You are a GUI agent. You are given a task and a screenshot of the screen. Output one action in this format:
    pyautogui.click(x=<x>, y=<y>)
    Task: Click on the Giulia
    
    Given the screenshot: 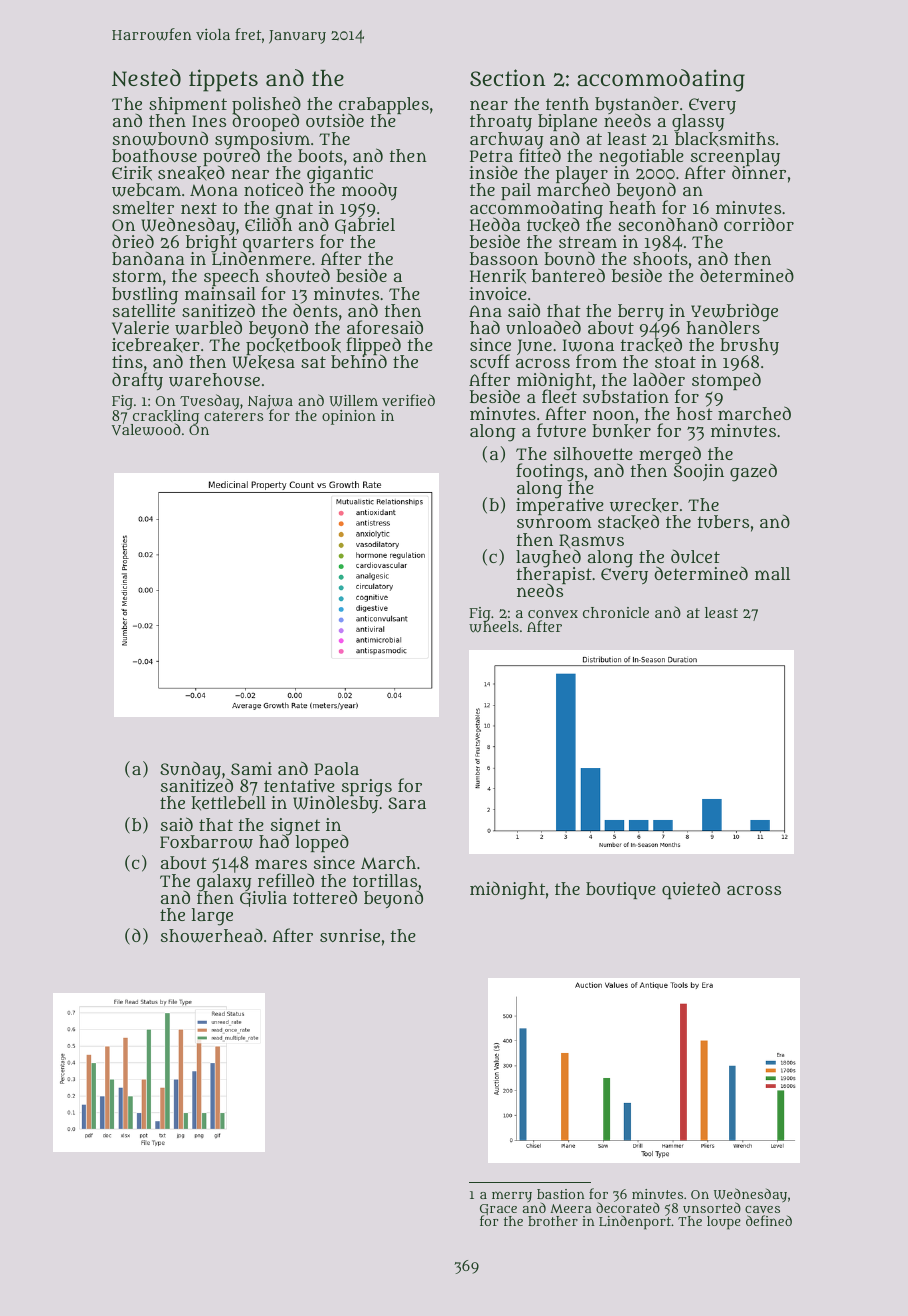 What is the action you would take?
    pyautogui.click(x=263, y=899)
